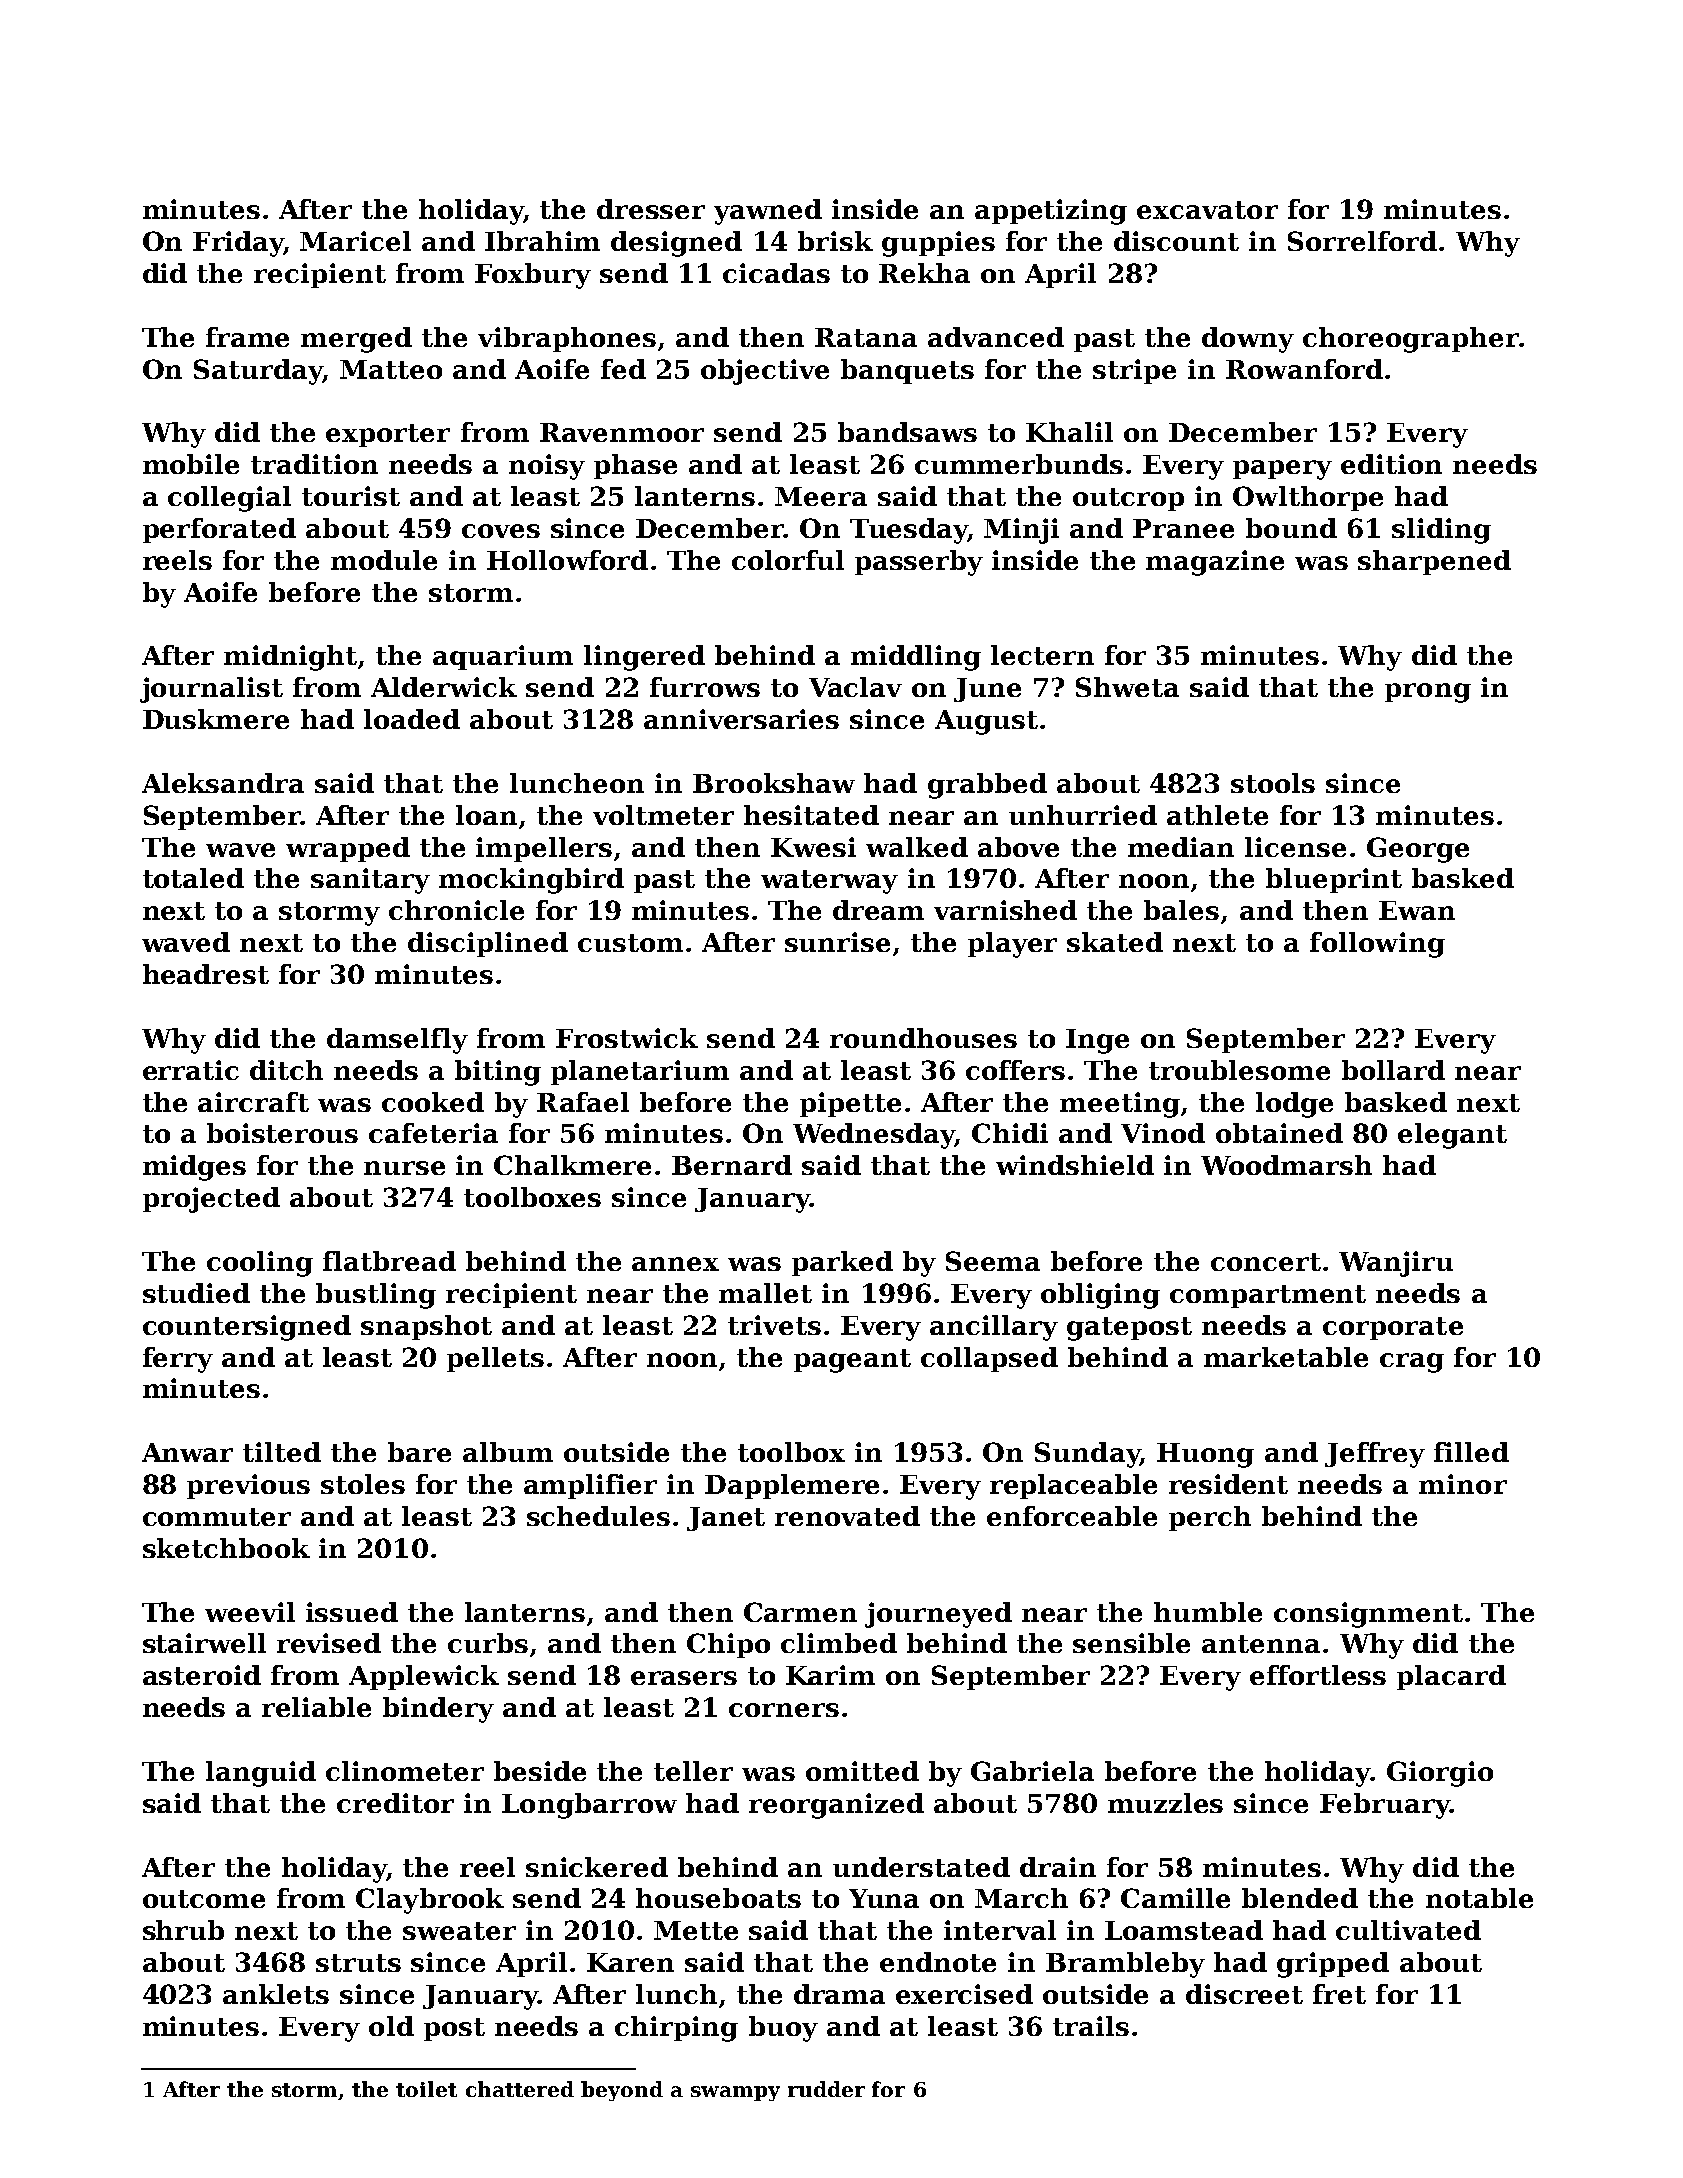  What do you see at coordinates (395, 1803) in the document?
I see `creditor` at bounding box center [395, 1803].
